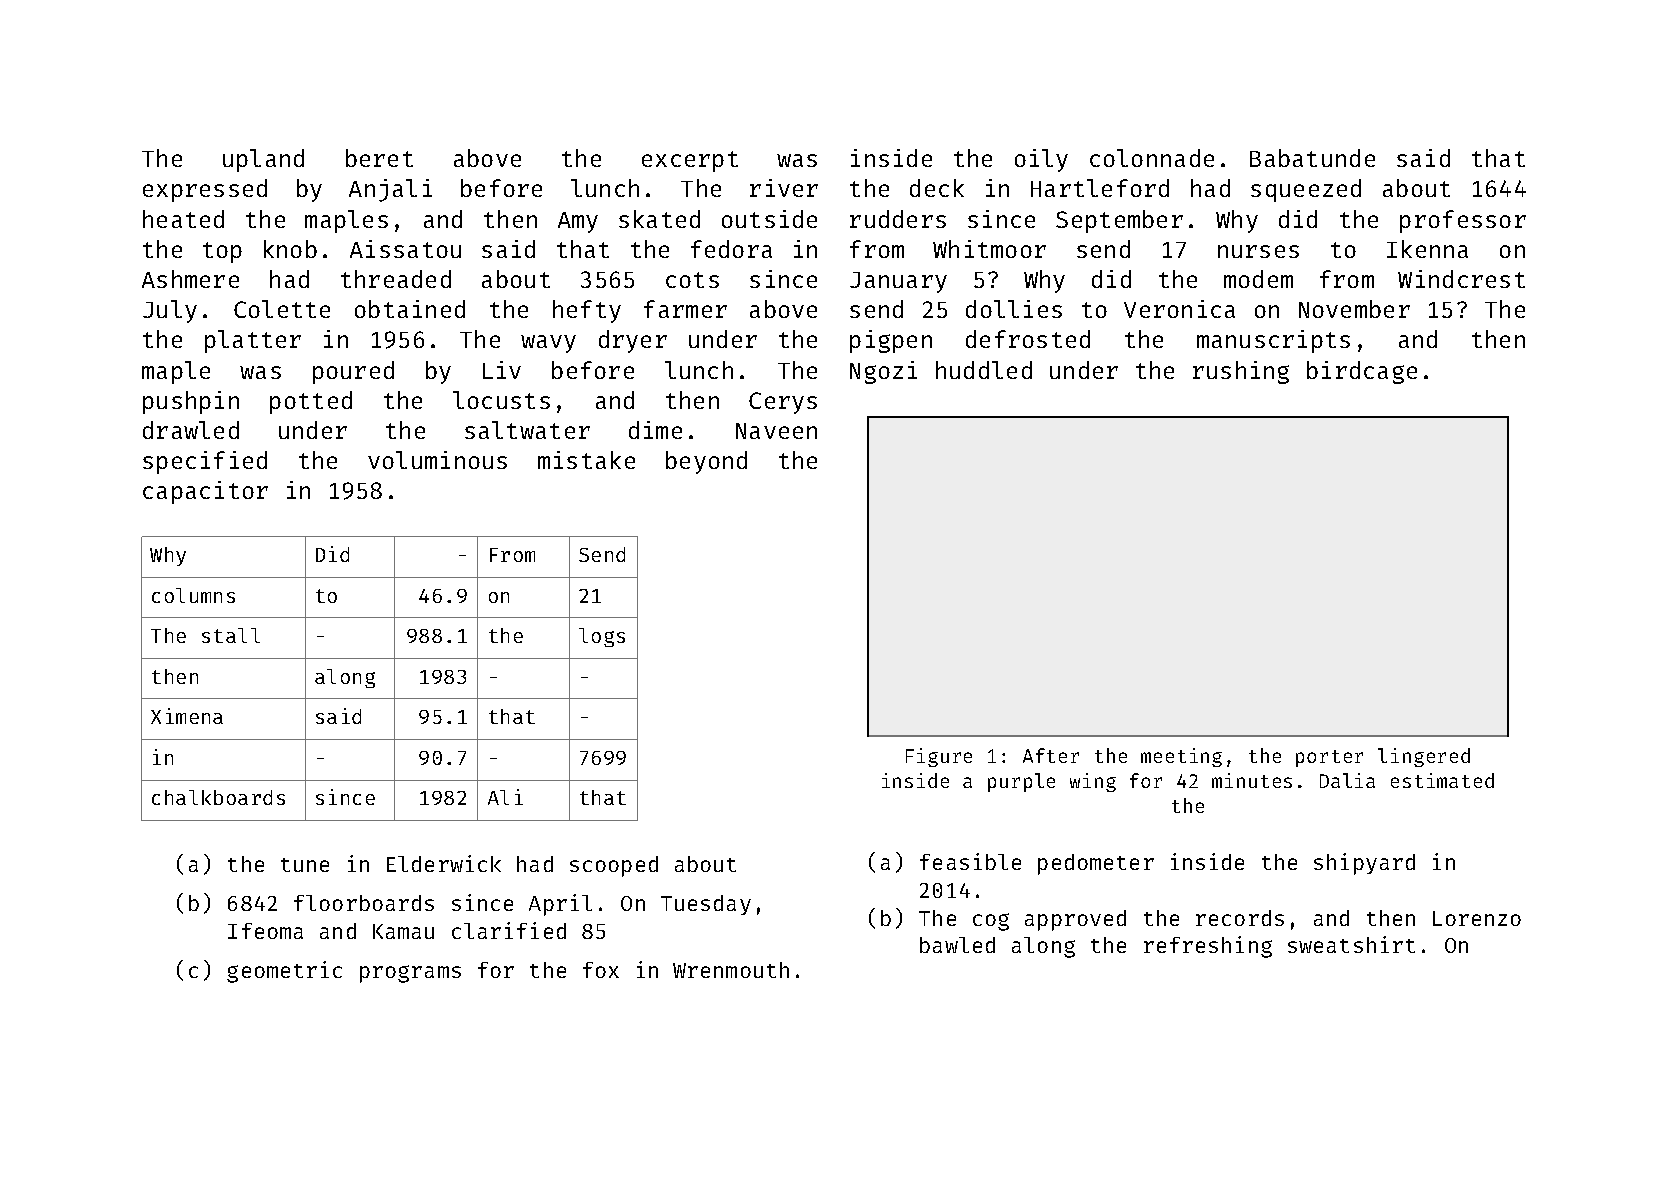 Image resolution: width=1669 pixels, height=1180 pixels. Describe the element at coordinates (1014, 309) in the document. I see `dollies` at that location.
